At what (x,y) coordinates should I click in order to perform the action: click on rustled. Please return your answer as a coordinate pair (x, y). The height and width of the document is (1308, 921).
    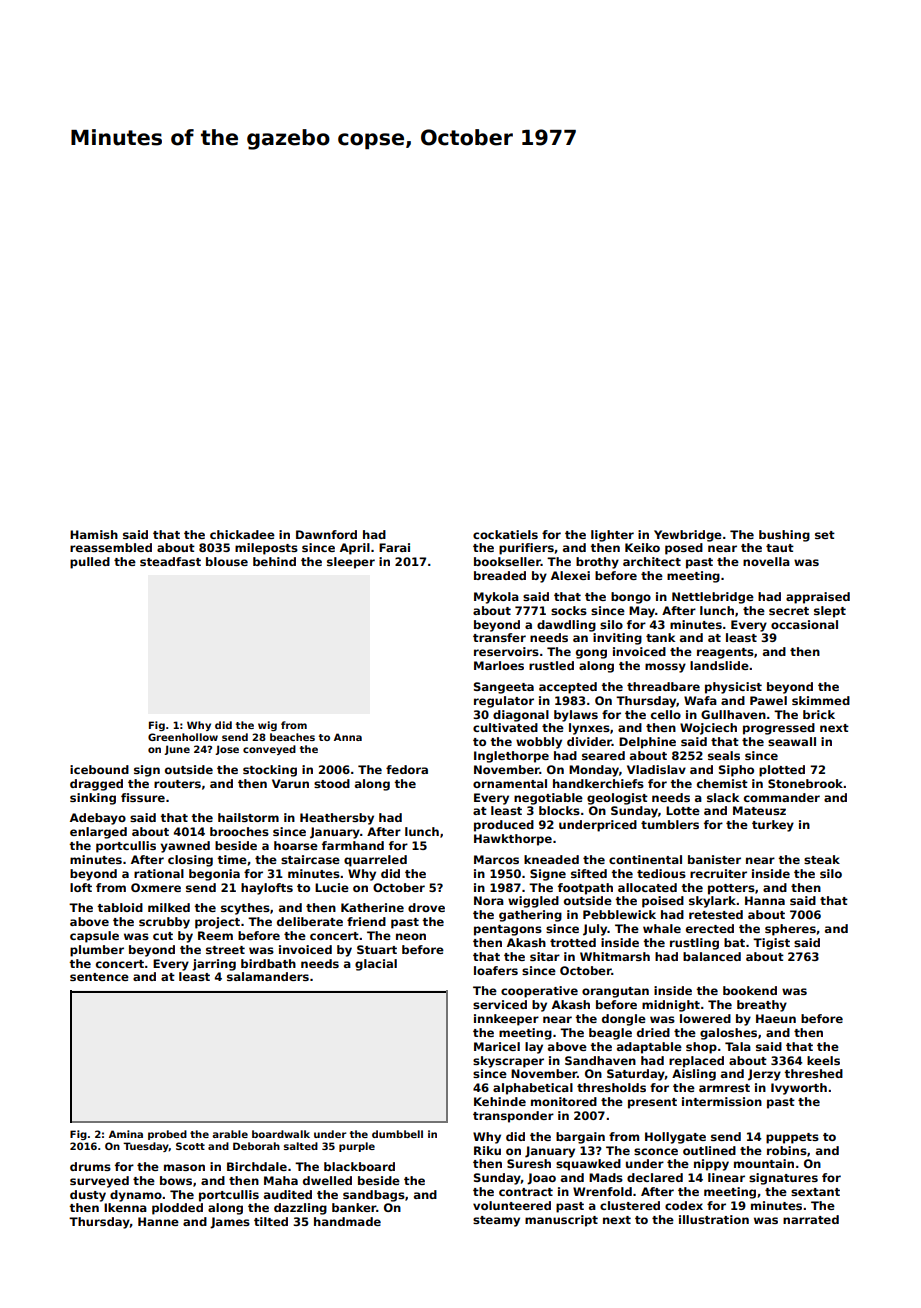
    Looking at the image, I should click on (551, 665).
